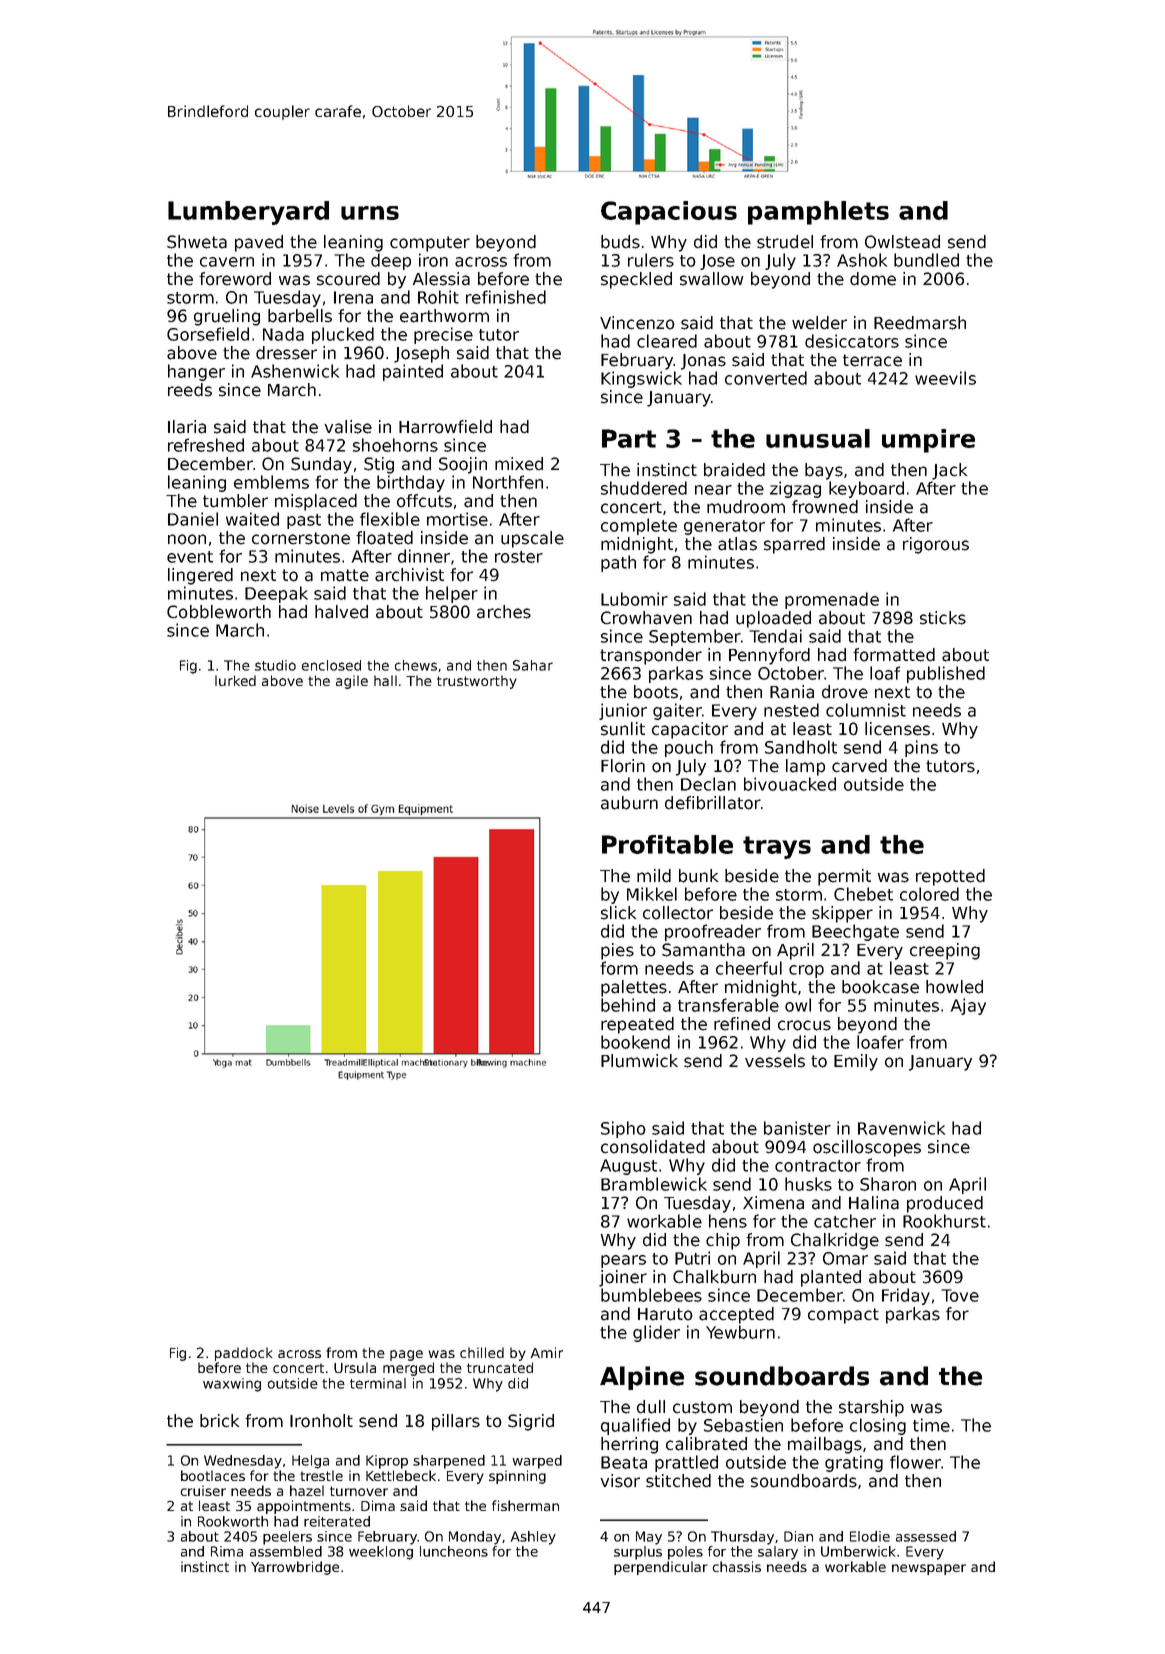 The height and width of the image is (1654, 1165). Describe the element at coordinates (692, 1258) in the image. I see `Putri` at that location.
